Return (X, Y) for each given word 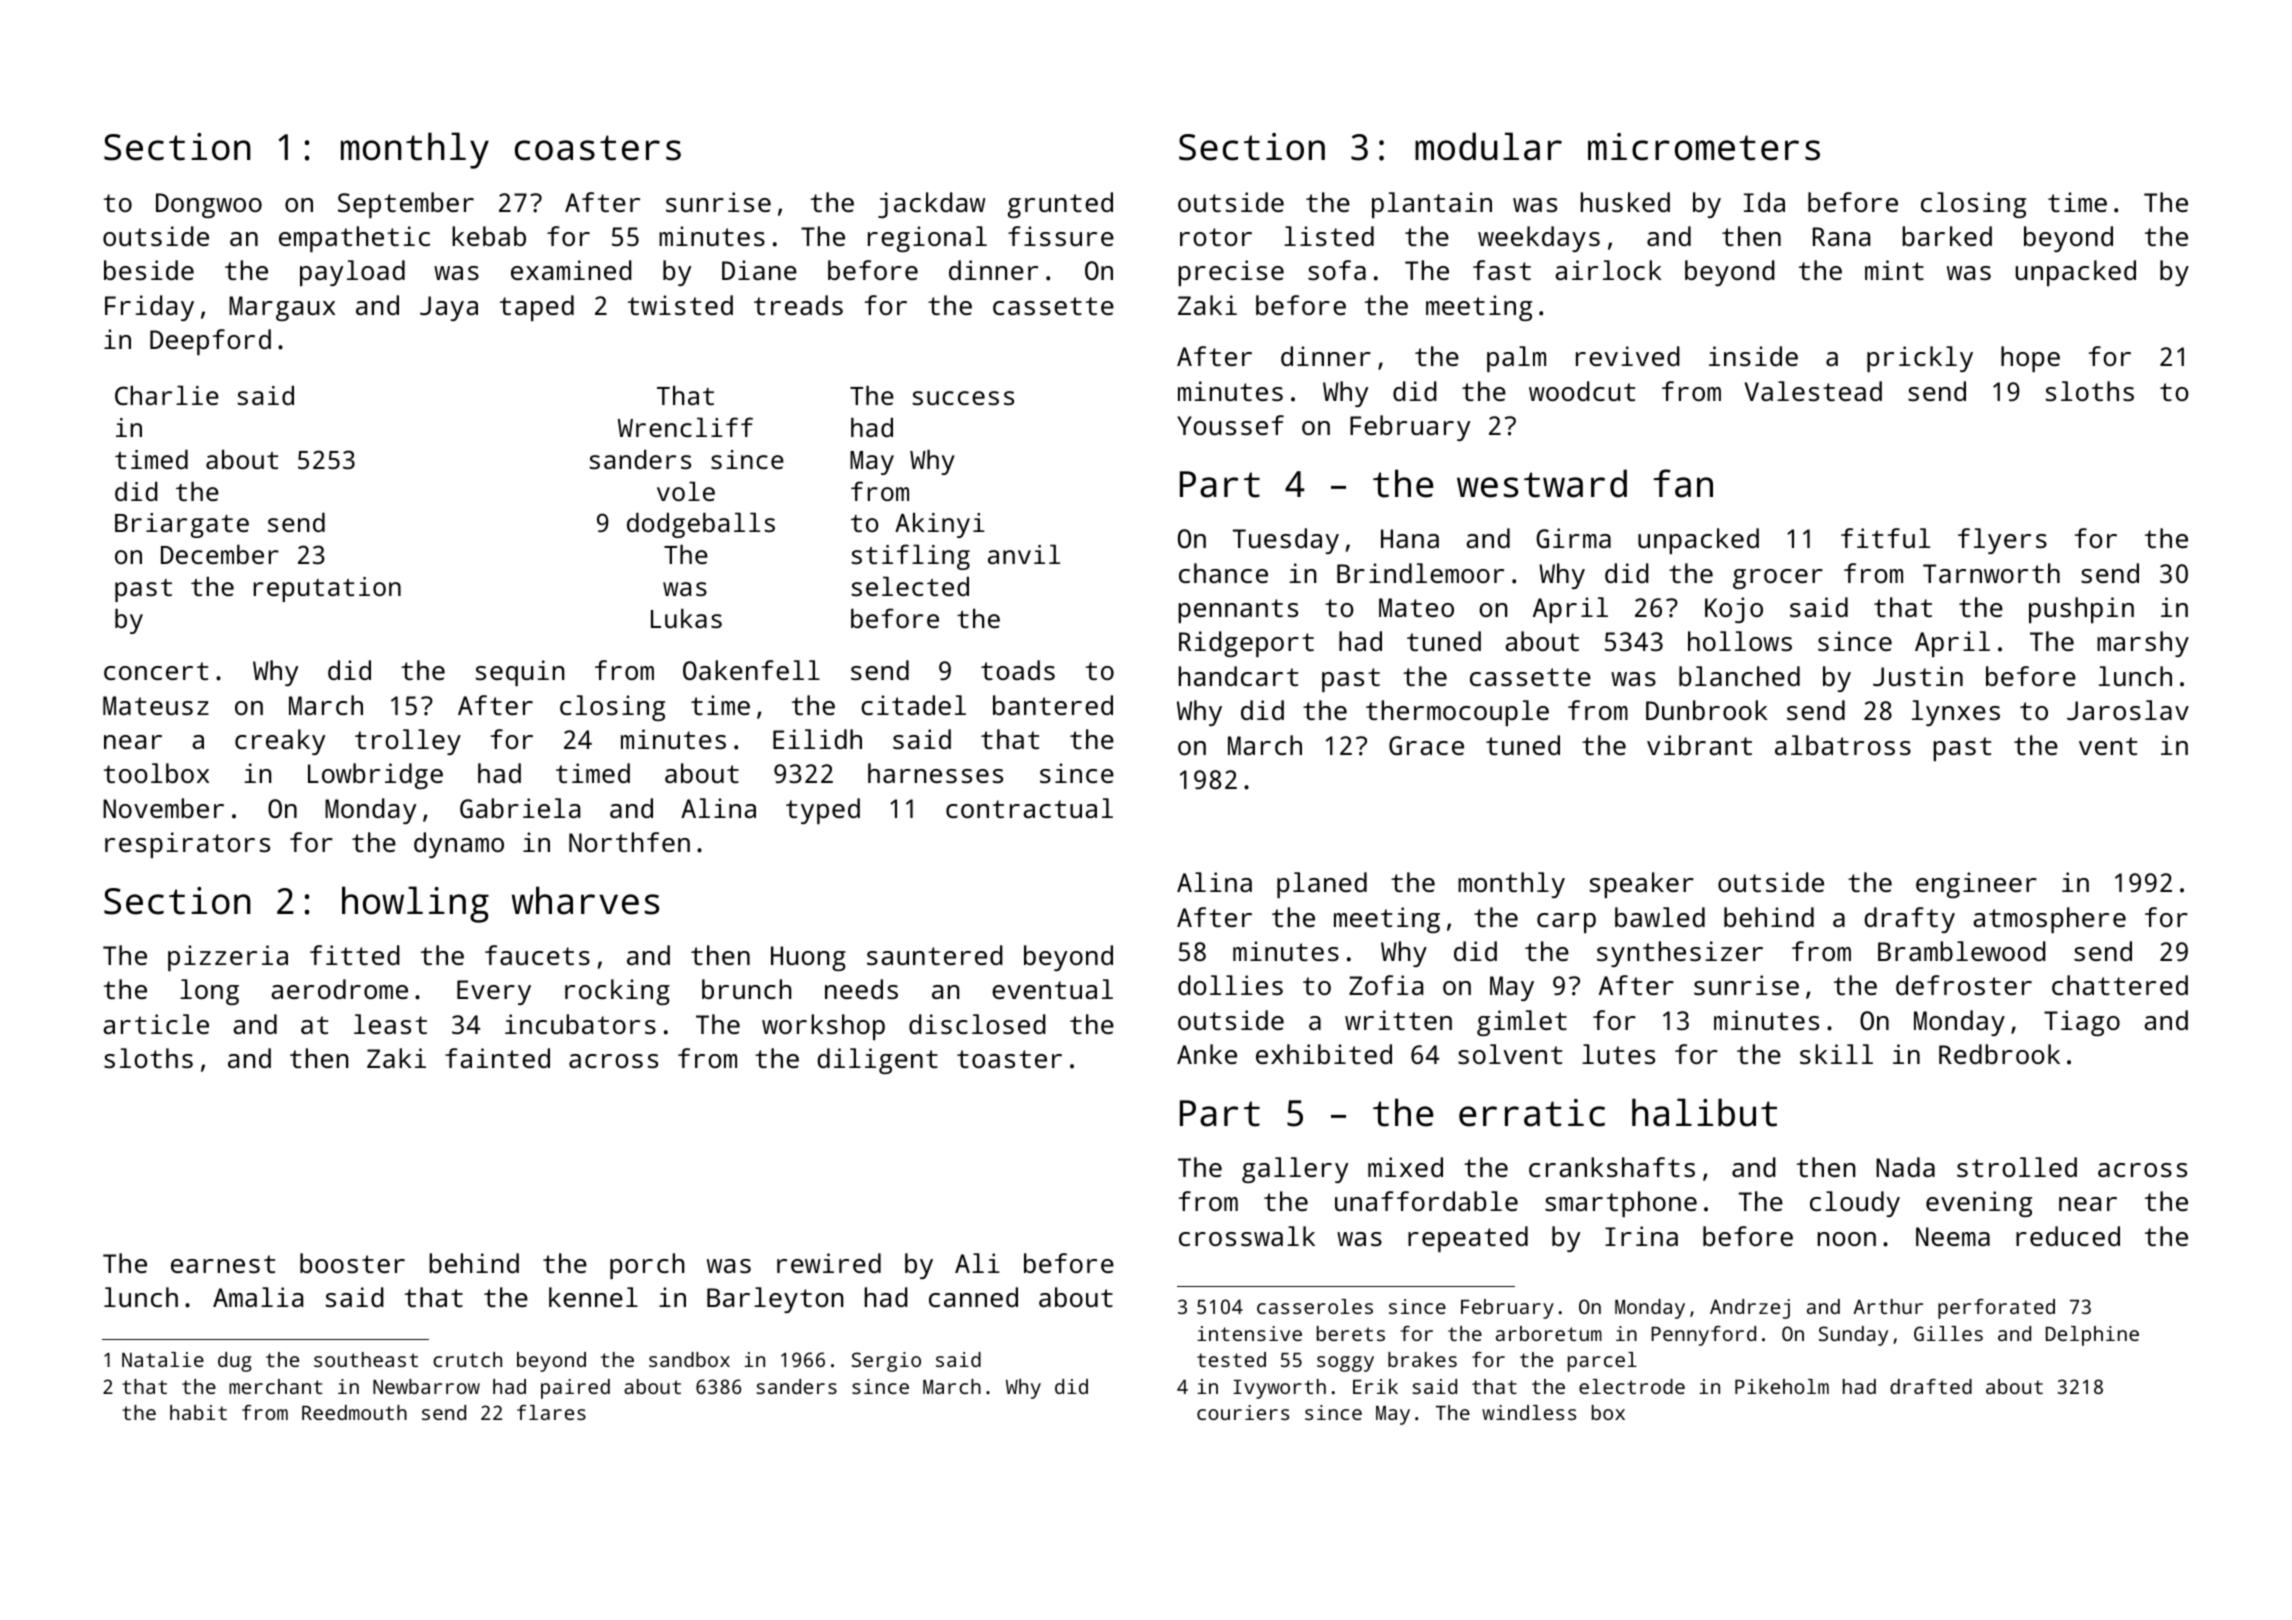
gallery (1295, 1170)
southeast (366, 1359)
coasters (598, 148)
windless (1529, 1412)
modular (1488, 146)
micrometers (1704, 147)
